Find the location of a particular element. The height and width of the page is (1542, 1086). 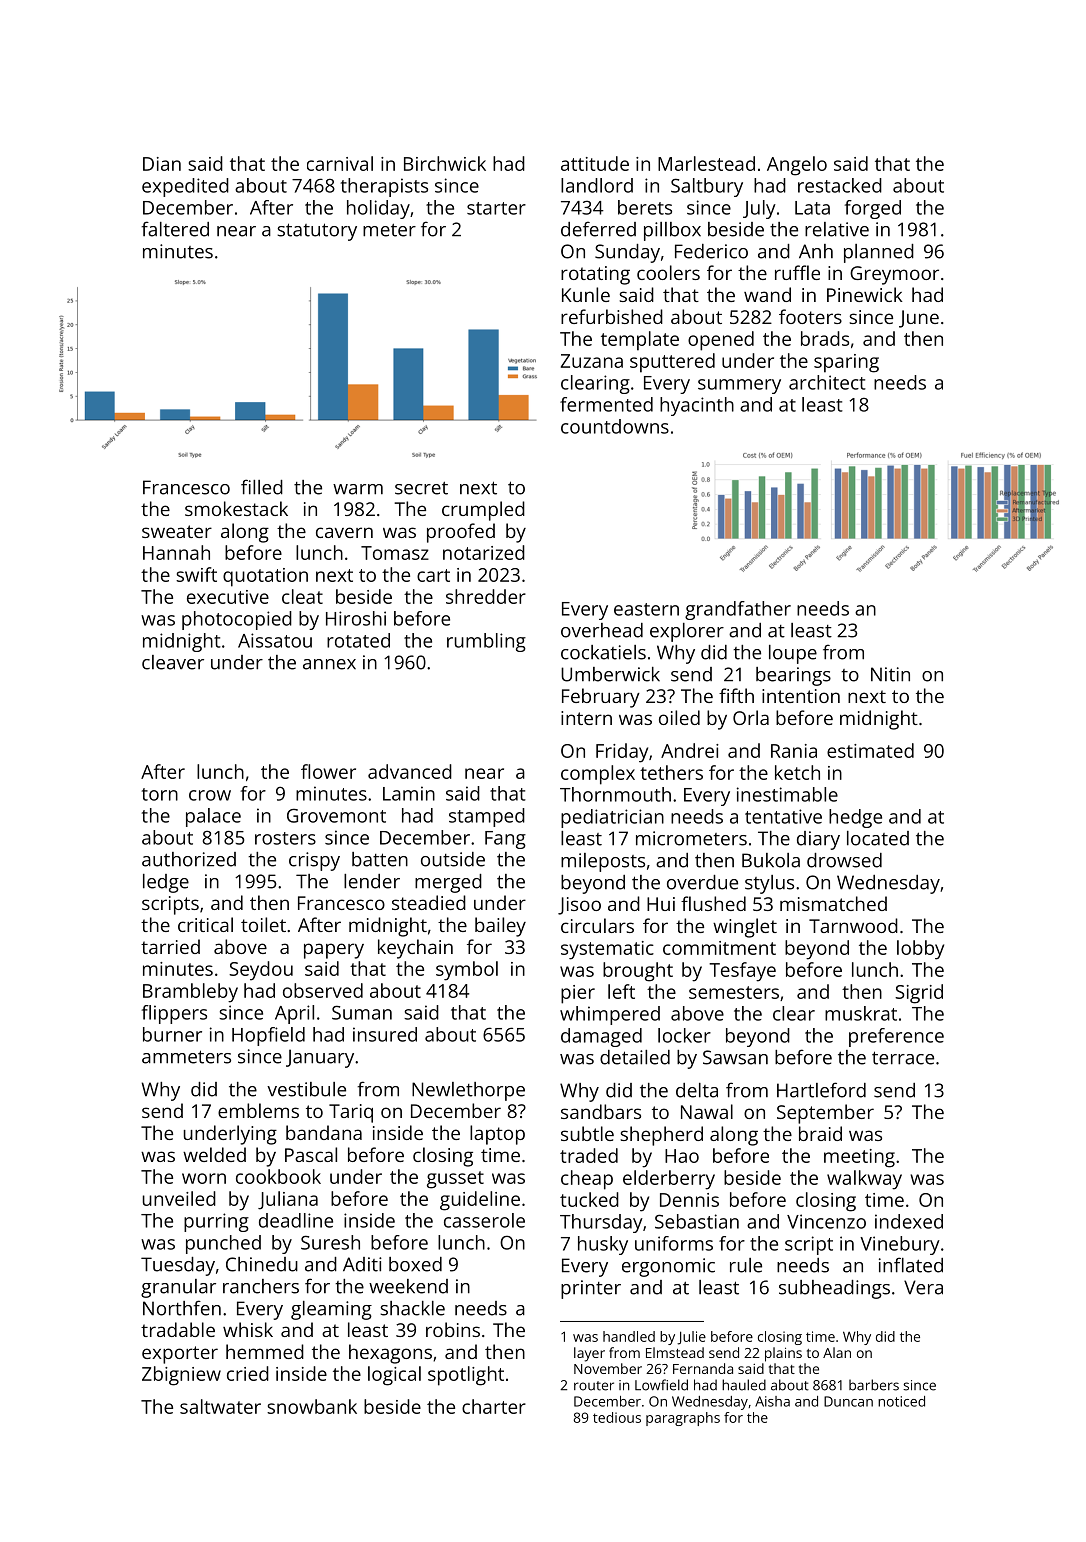

hyacinth is located at coordinates (697, 406).
